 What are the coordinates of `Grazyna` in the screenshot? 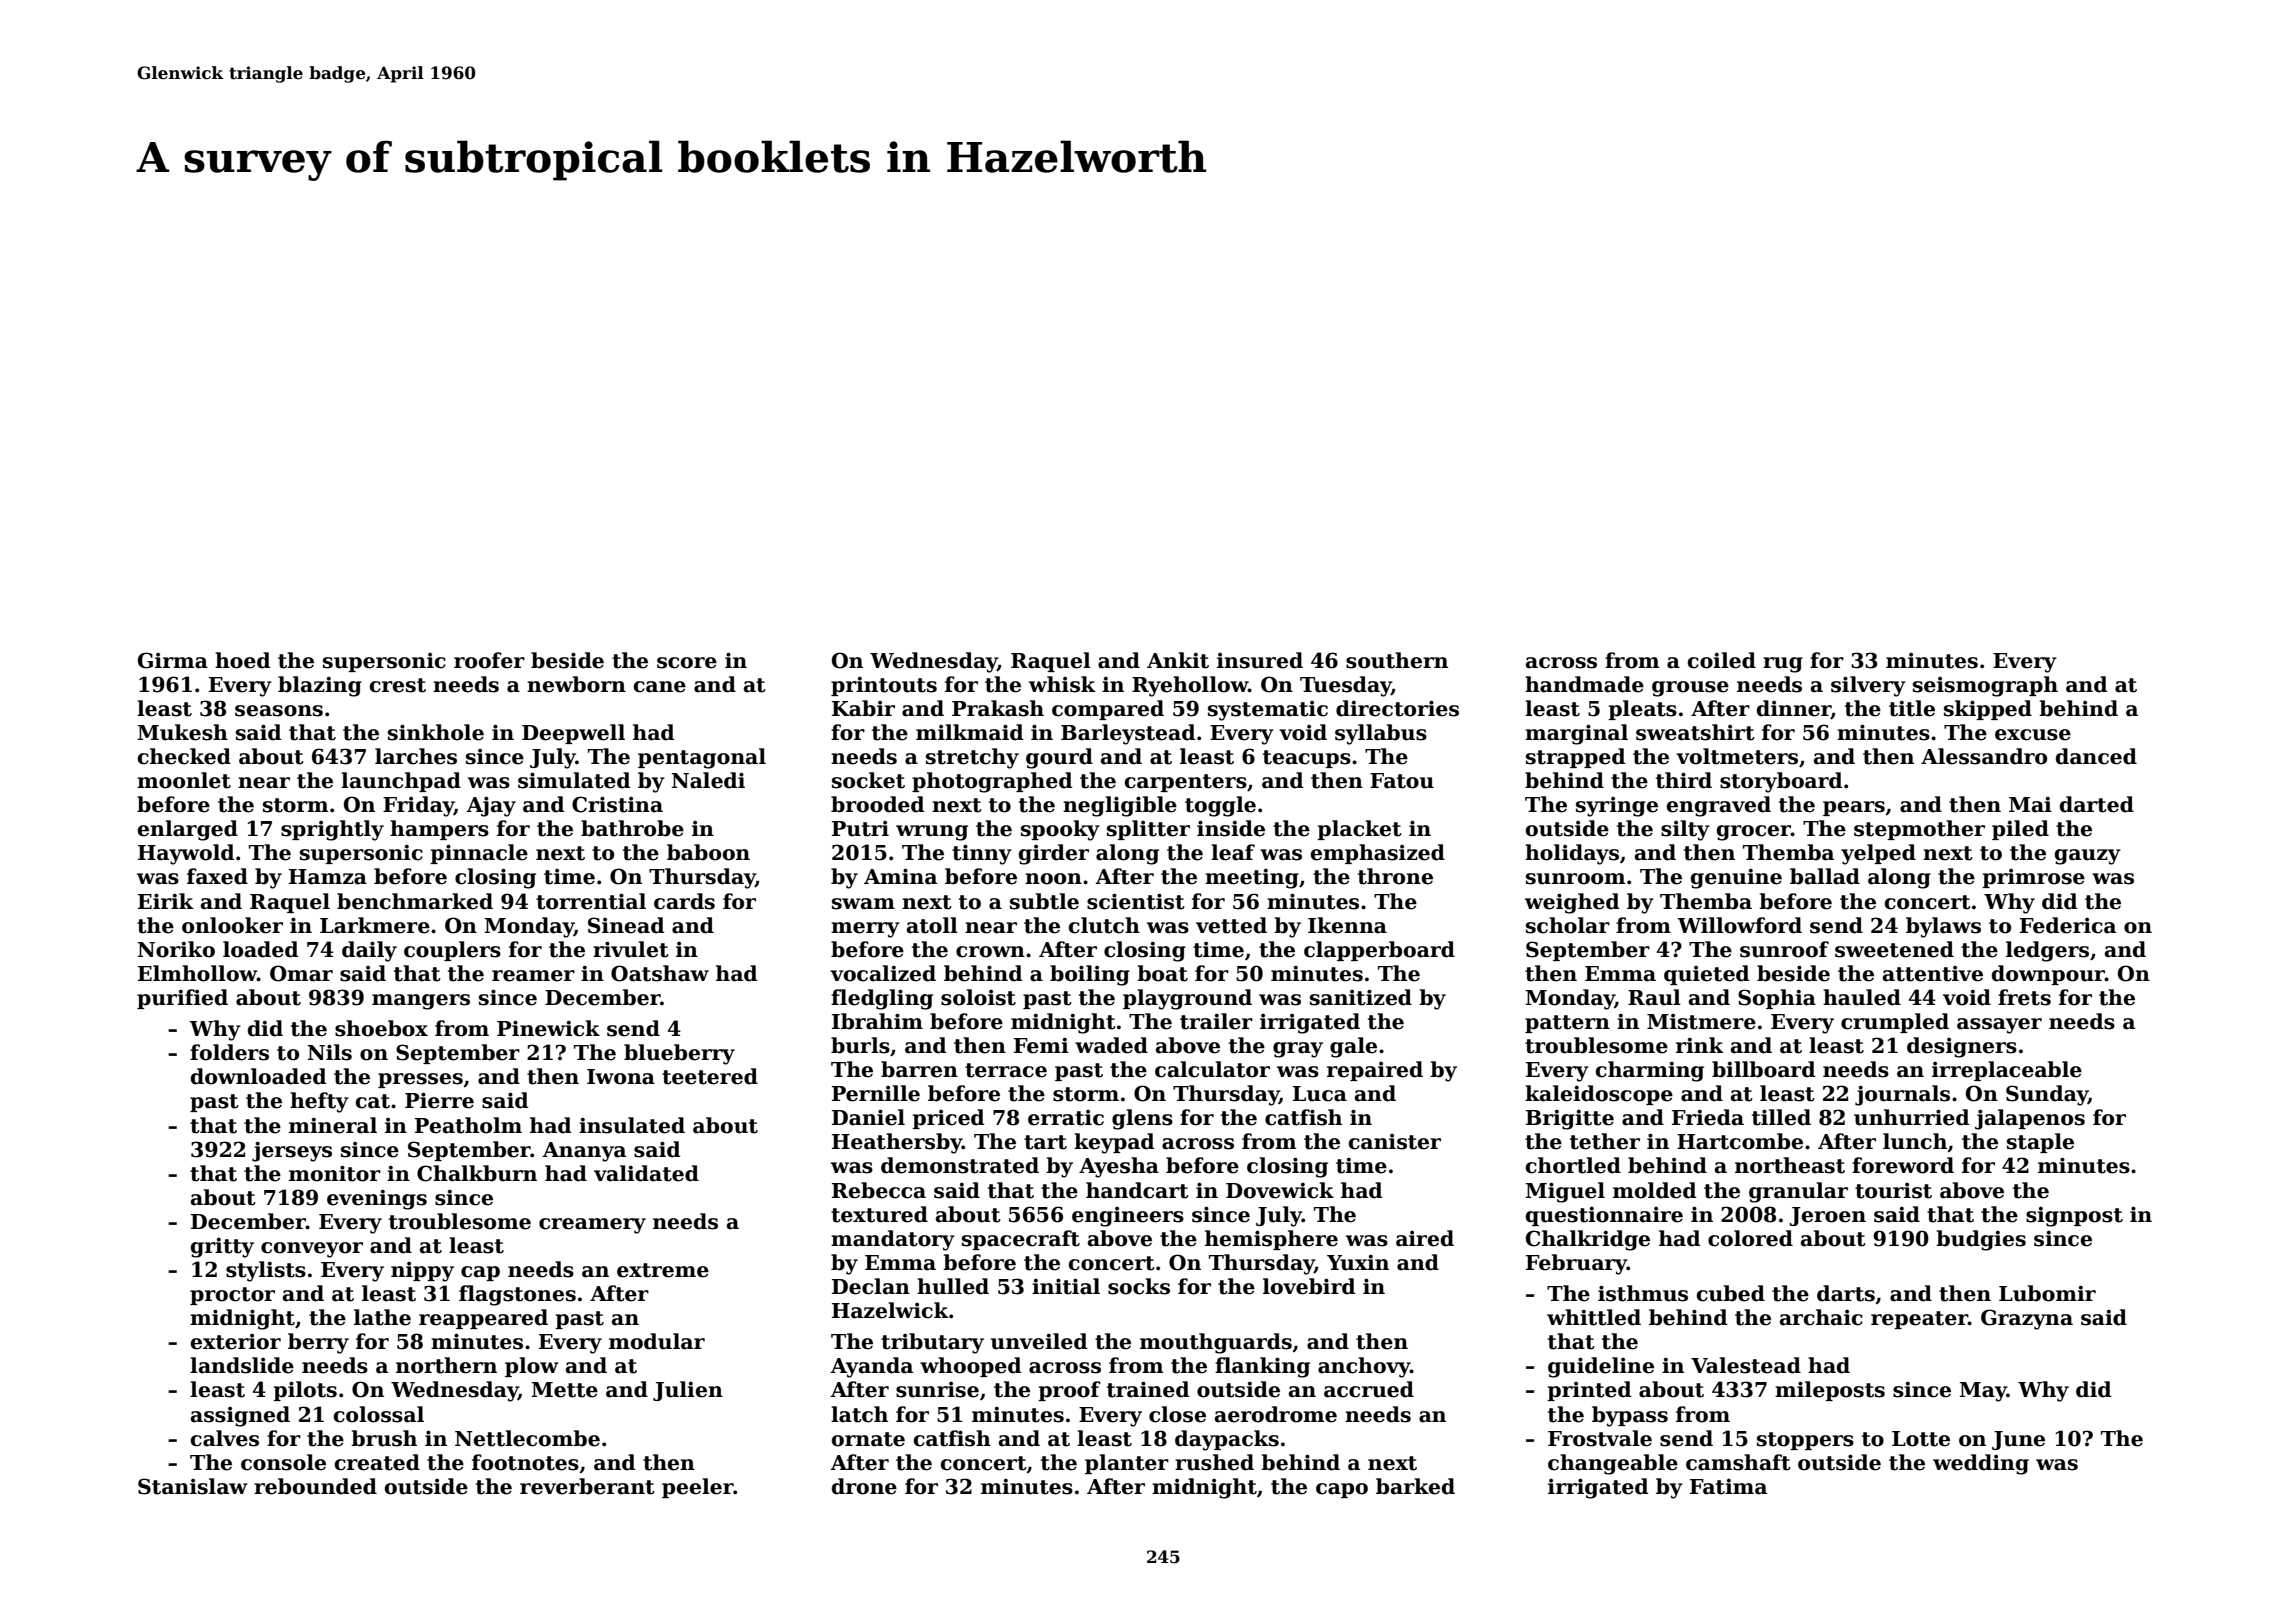 It's located at (2027, 1319).
